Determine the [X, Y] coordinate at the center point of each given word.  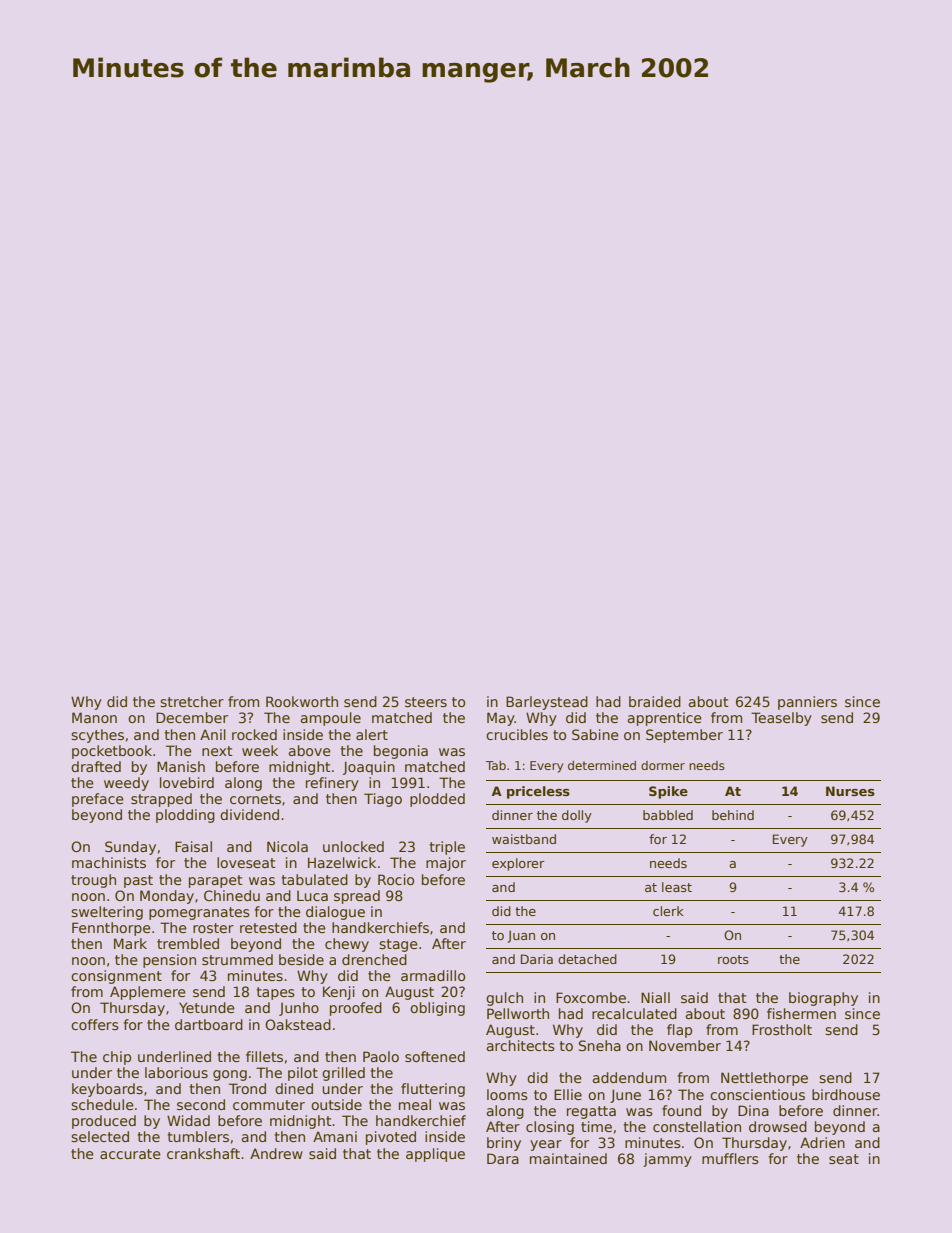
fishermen [801, 1013]
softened [435, 1056]
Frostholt [782, 1029]
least [677, 887]
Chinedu [232, 895]
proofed [356, 1009]
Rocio [396, 879]
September [684, 736]
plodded [437, 800]
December [192, 717]
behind [733, 815]
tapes [276, 993]
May [501, 719]
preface [98, 800]
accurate [130, 1154]
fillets [264, 1056]
